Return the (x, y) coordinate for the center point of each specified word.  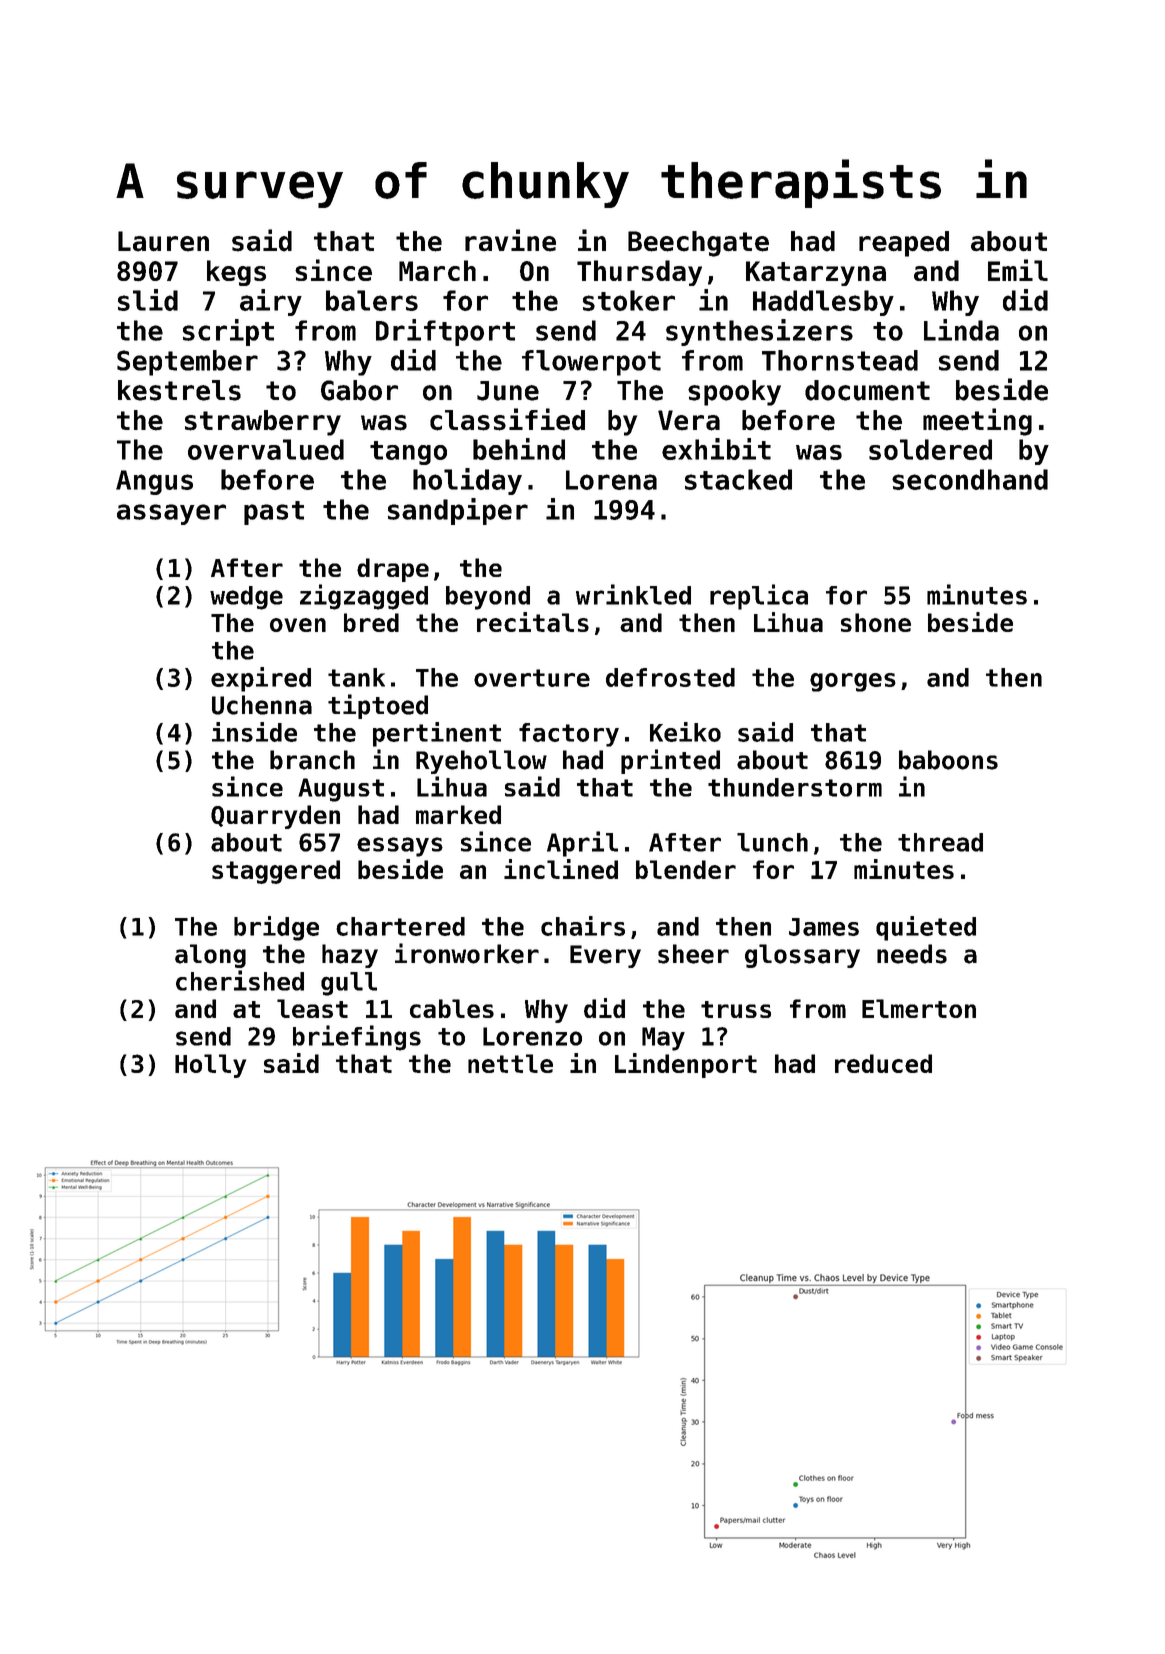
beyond (488, 598)
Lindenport (686, 1065)
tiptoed (378, 706)
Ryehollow (481, 762)
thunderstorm (795, 787)
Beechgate (698, 244)
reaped (904, 244)
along (210, 956)
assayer (171, 514)
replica (759, 597)
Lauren (163, 241)
